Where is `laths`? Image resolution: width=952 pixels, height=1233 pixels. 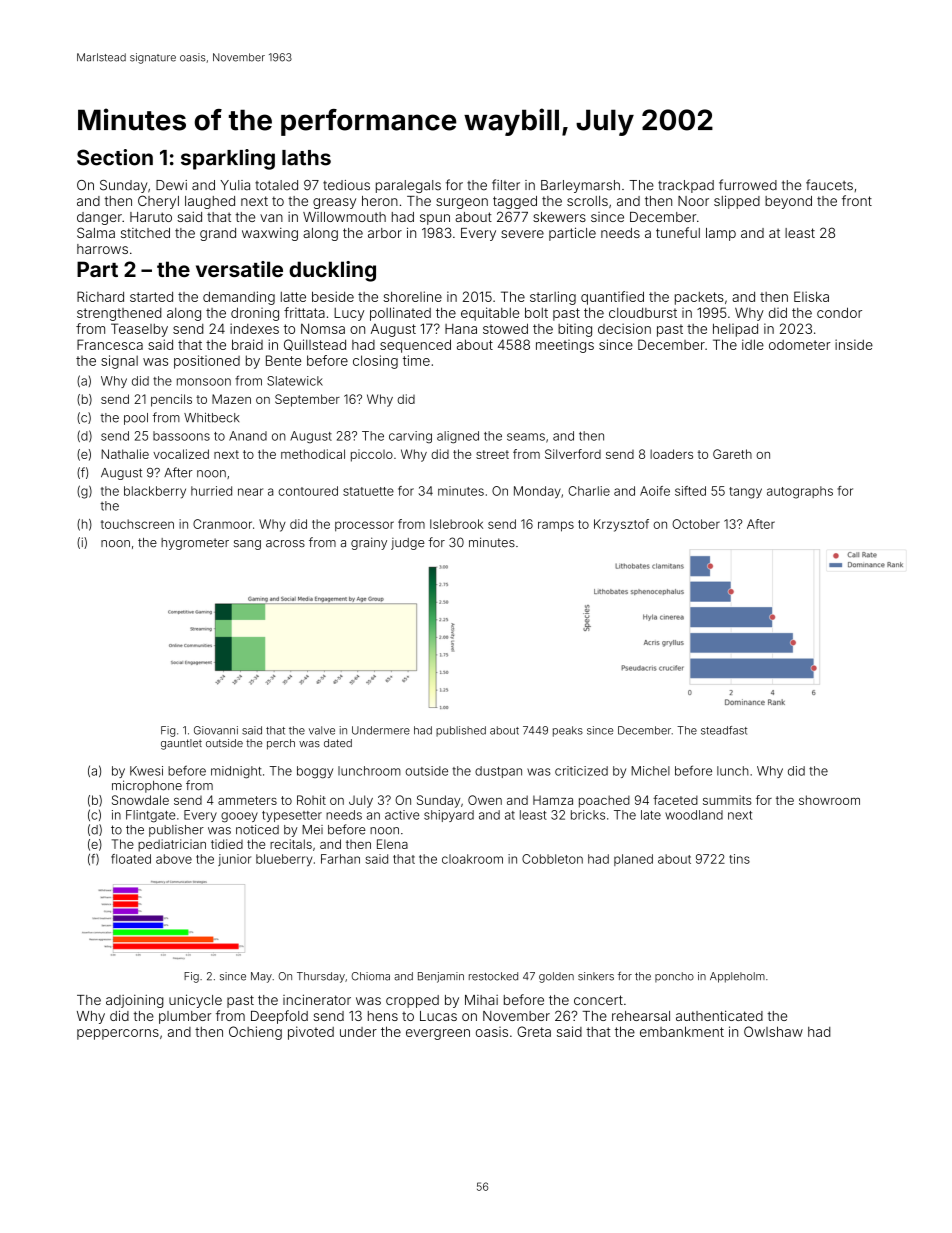 laths is located at coordinates (306, 158).
